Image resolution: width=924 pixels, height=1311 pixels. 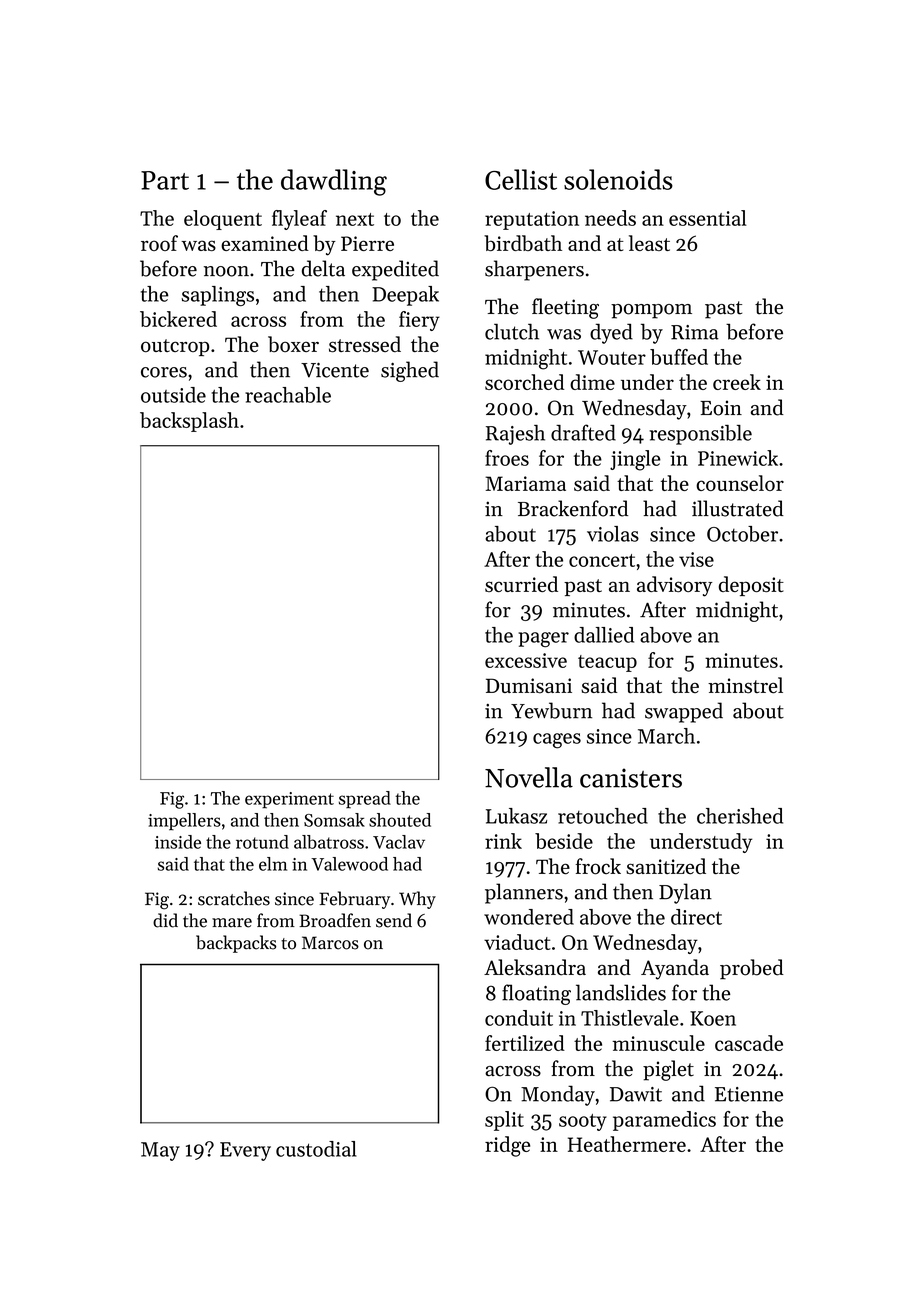 I want to click on beside, so click(x=564, y=841).
